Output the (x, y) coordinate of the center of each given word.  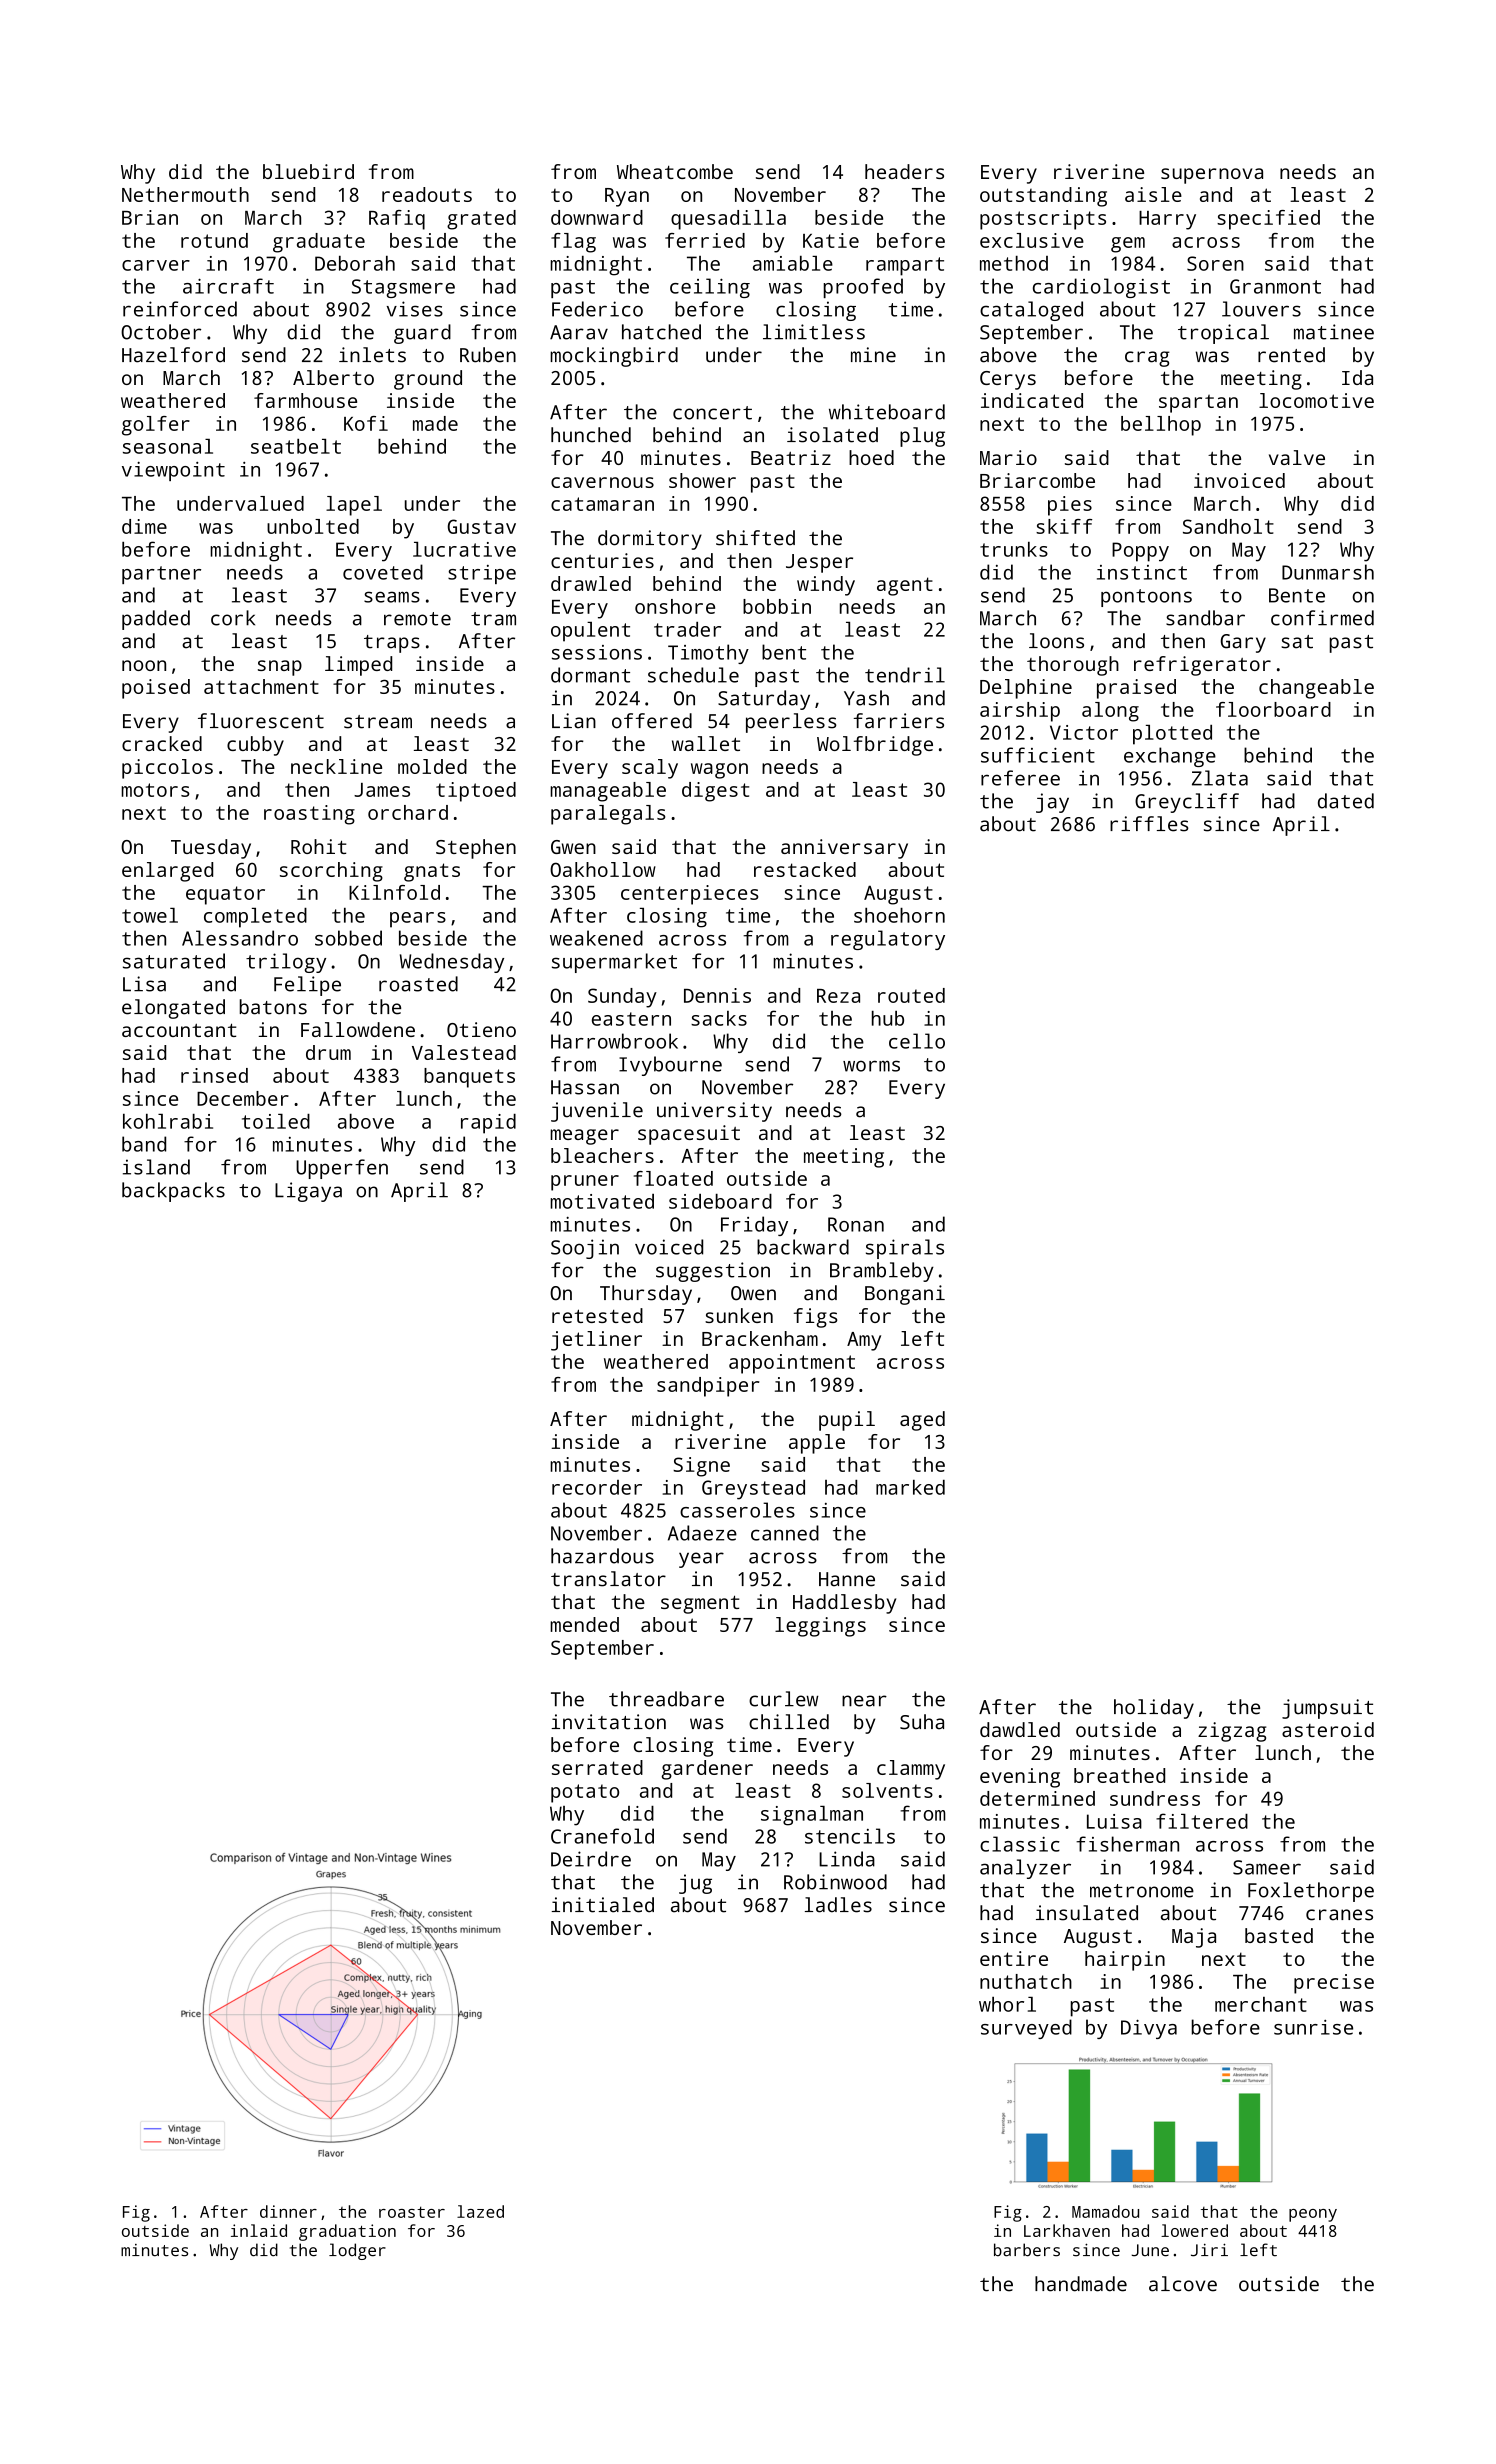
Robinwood (835, 1882)
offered (652, 721)
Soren (1215, 263)
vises (415, 309)
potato (585, 1793)
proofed (863, 288)
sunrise (1313, 2027)
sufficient (1038, 755)
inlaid (259, 2230)
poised (156, 689)
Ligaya (308, 1192)
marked (910, 1487)
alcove (1183, 2284)
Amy (864, 1341)
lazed (480, 2211)
